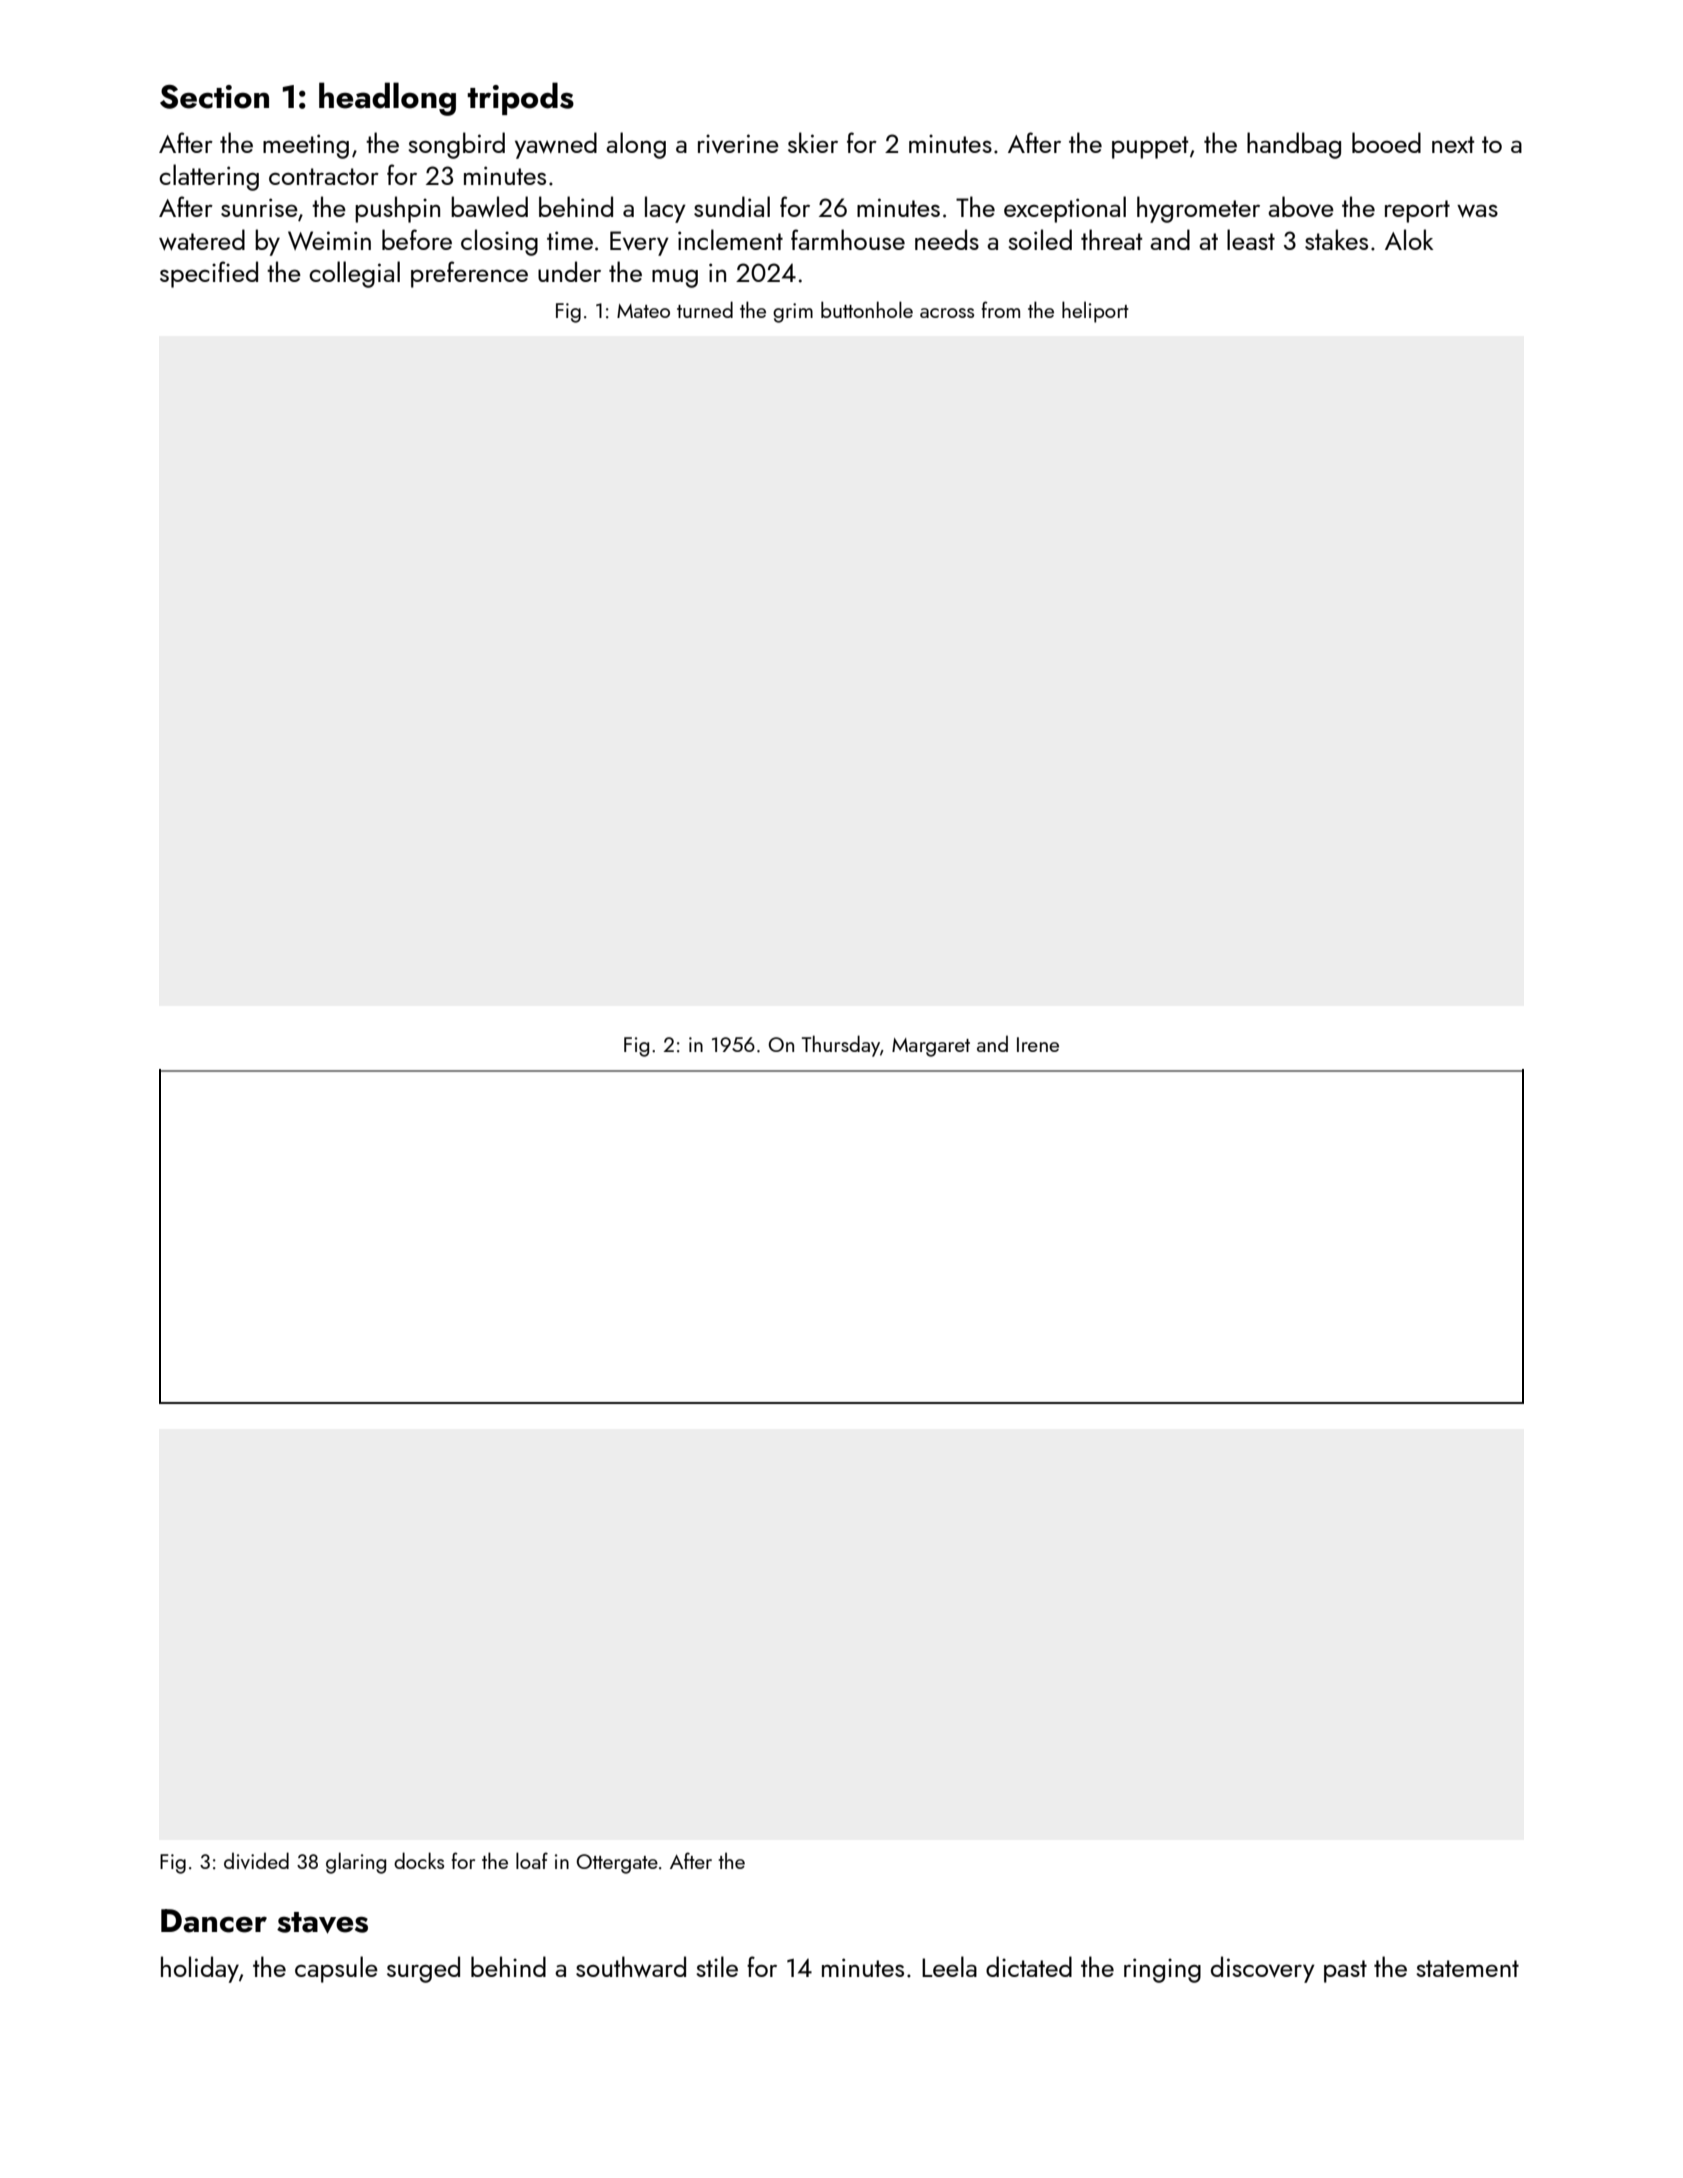 This screenshot has width=1683, height=2178. Describe the element at coordinates (1038, 1044) in the screenshot. I see `Irene` at that location.
